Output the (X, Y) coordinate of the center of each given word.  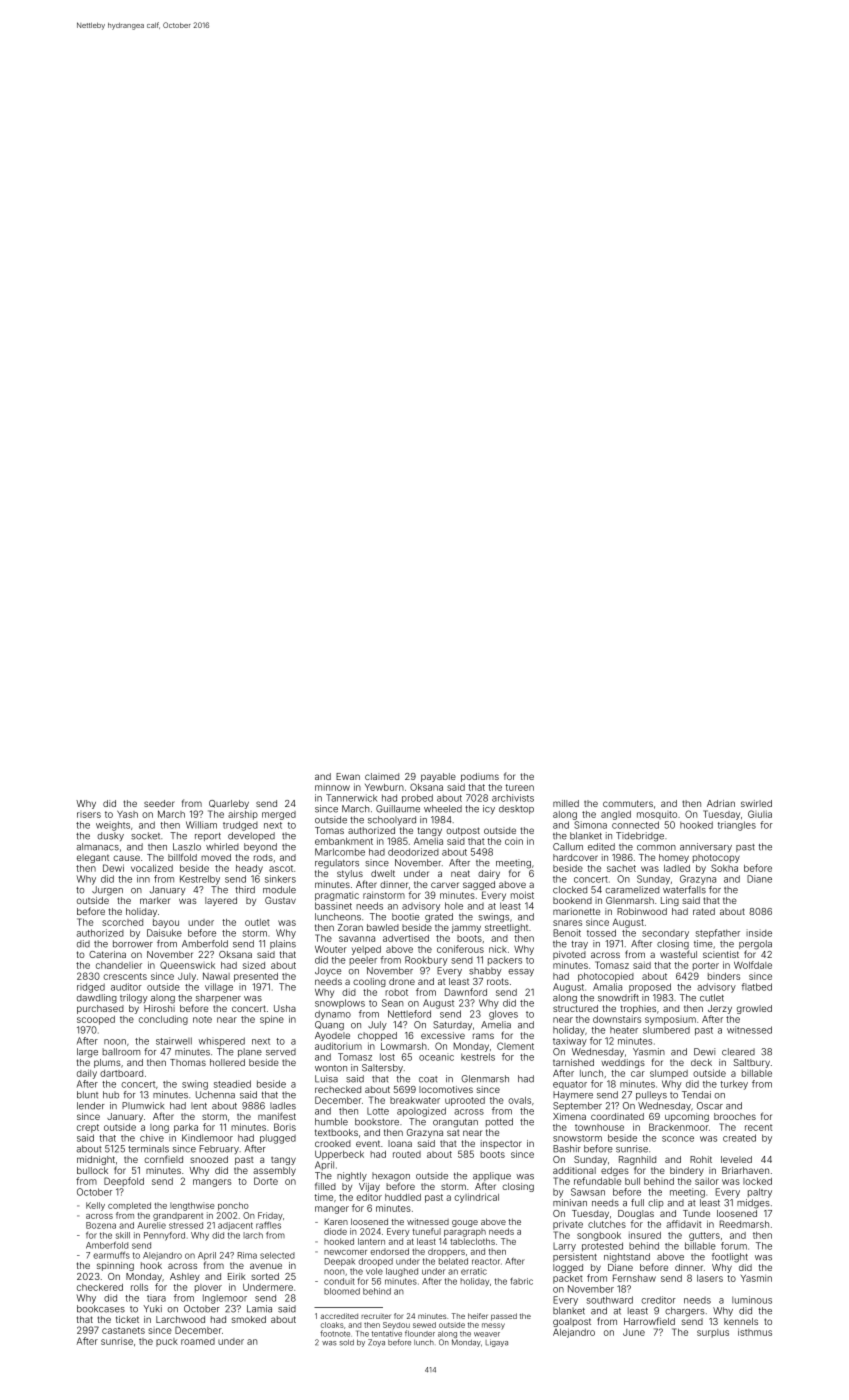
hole (454, 906)
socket (145, 836)
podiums (480, 777)
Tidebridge (640, 837)
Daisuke (164, 933)
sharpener (218, 998)
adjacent (235, 1226)
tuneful (427, 1231)
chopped (377, 1036)
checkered (100, 1287)
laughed (402, 1272)
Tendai (696, 1095)
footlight (730, 1258)
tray (579, 945)
